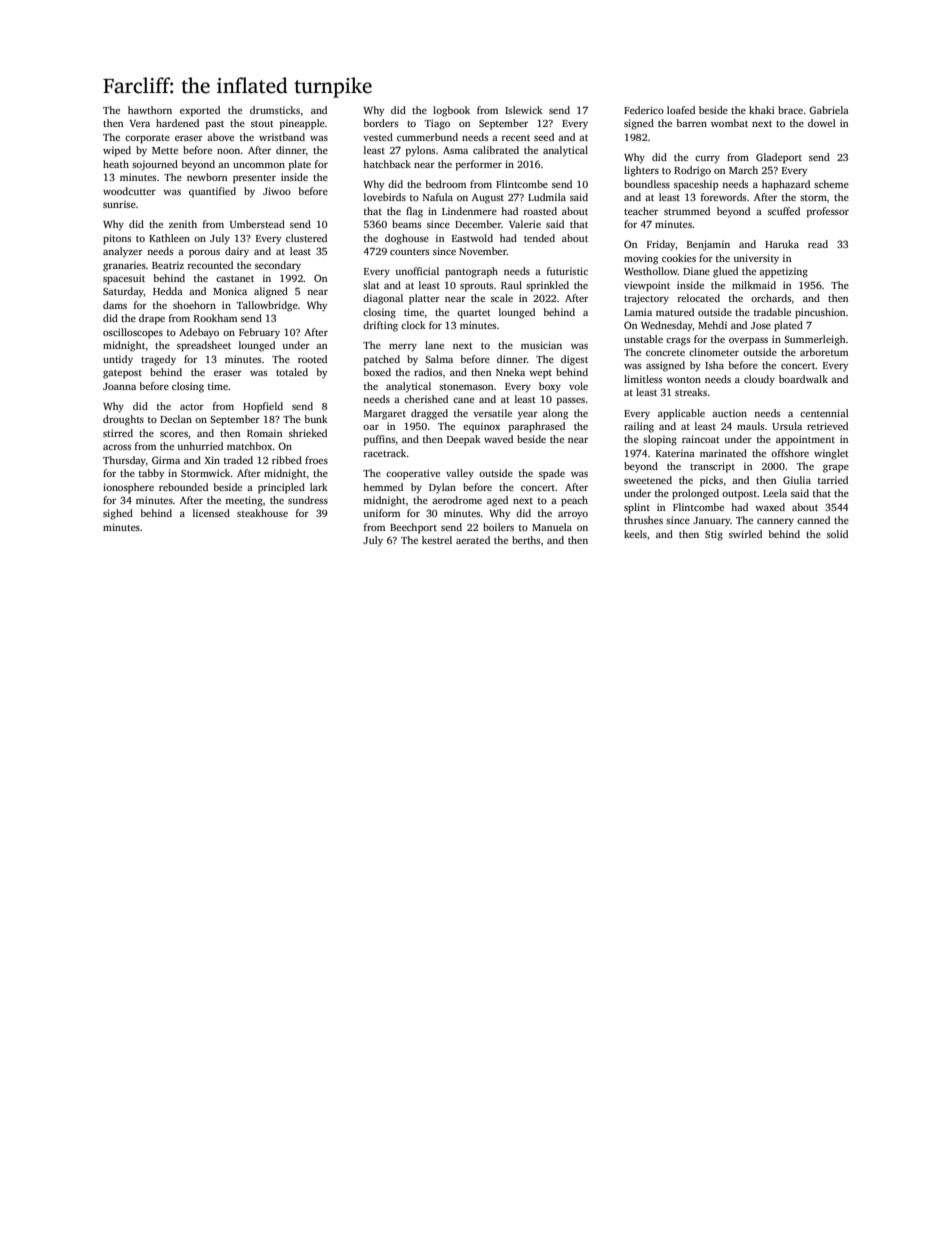  What do you see at coordinates (691, 123) in the screenshot?
I see `barren` at bounding box center [691, 123].
